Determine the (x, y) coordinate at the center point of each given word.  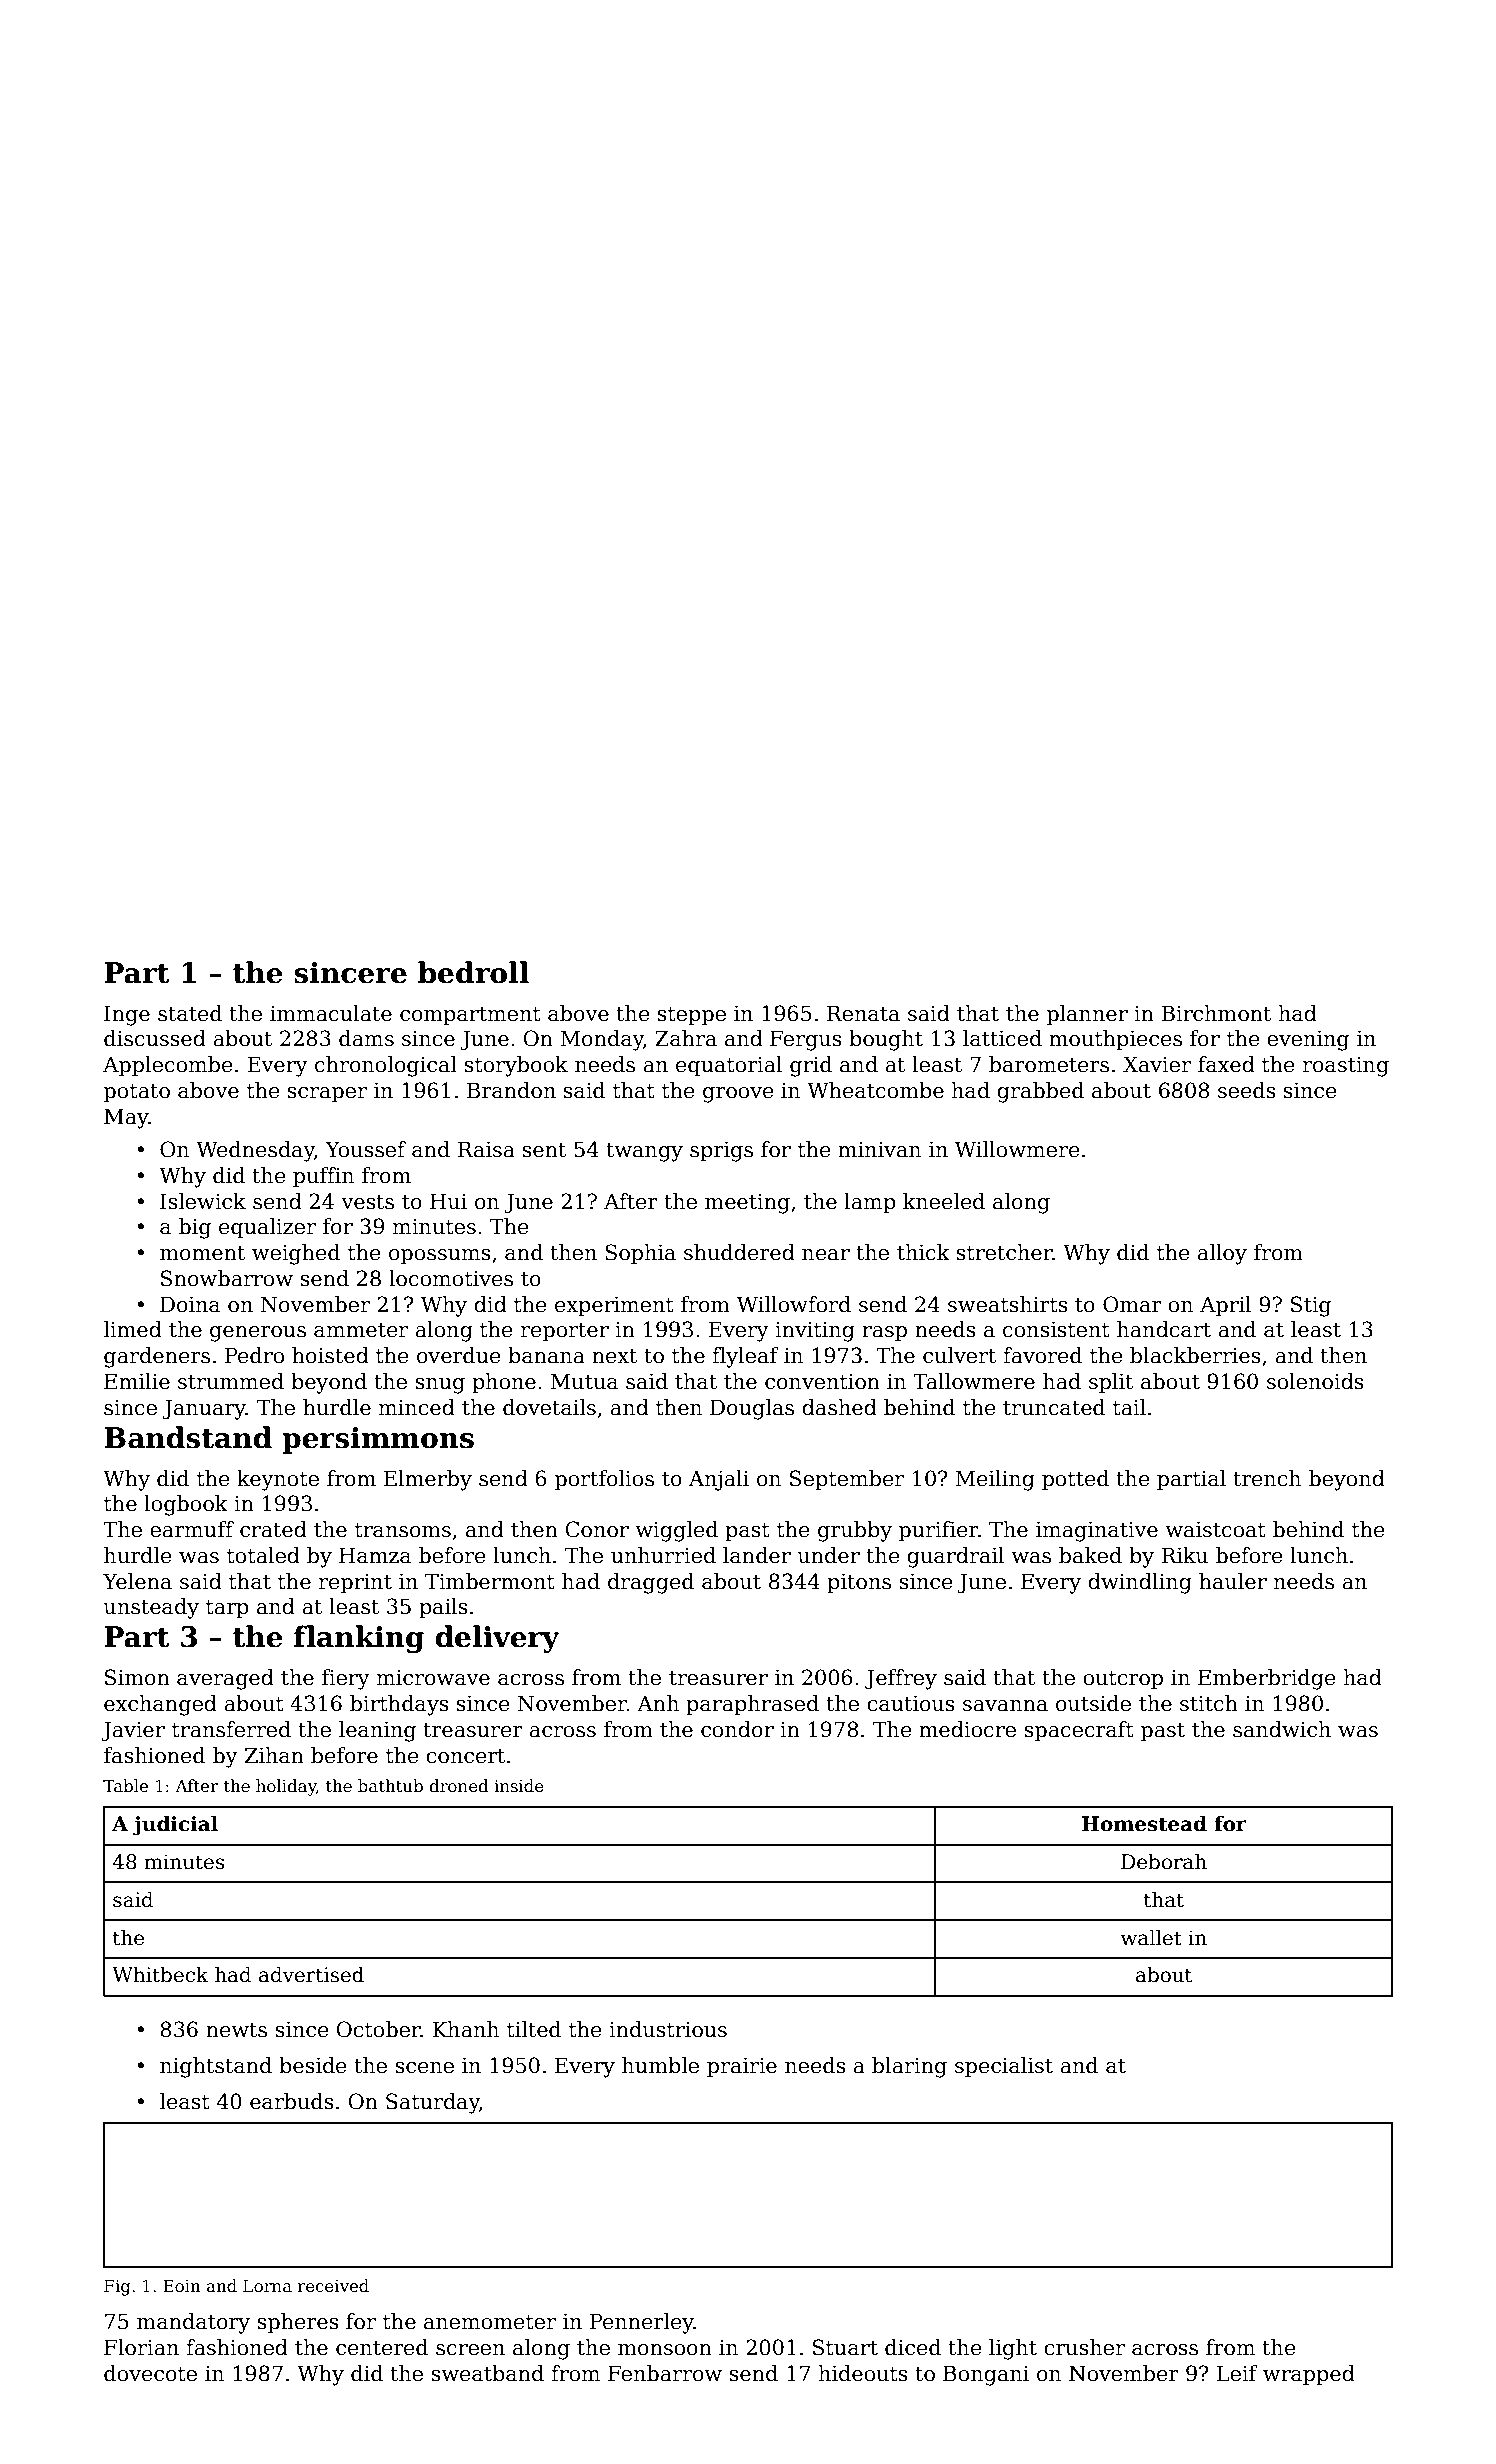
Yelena (137, 1581)
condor (737, 1729)
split (1111, 1383)
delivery (497, 1639)
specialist (1004, 2067)
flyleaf (745, 1357)
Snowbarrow (227, 1278)
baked (1090, 1555)
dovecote (150, 2373)
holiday (286, 1787)
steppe (691, 1016)
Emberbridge (1266, 1679)
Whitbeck (160, 1974)
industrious (668, 2029)
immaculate (331, 1013)
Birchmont (1216, 1013)
